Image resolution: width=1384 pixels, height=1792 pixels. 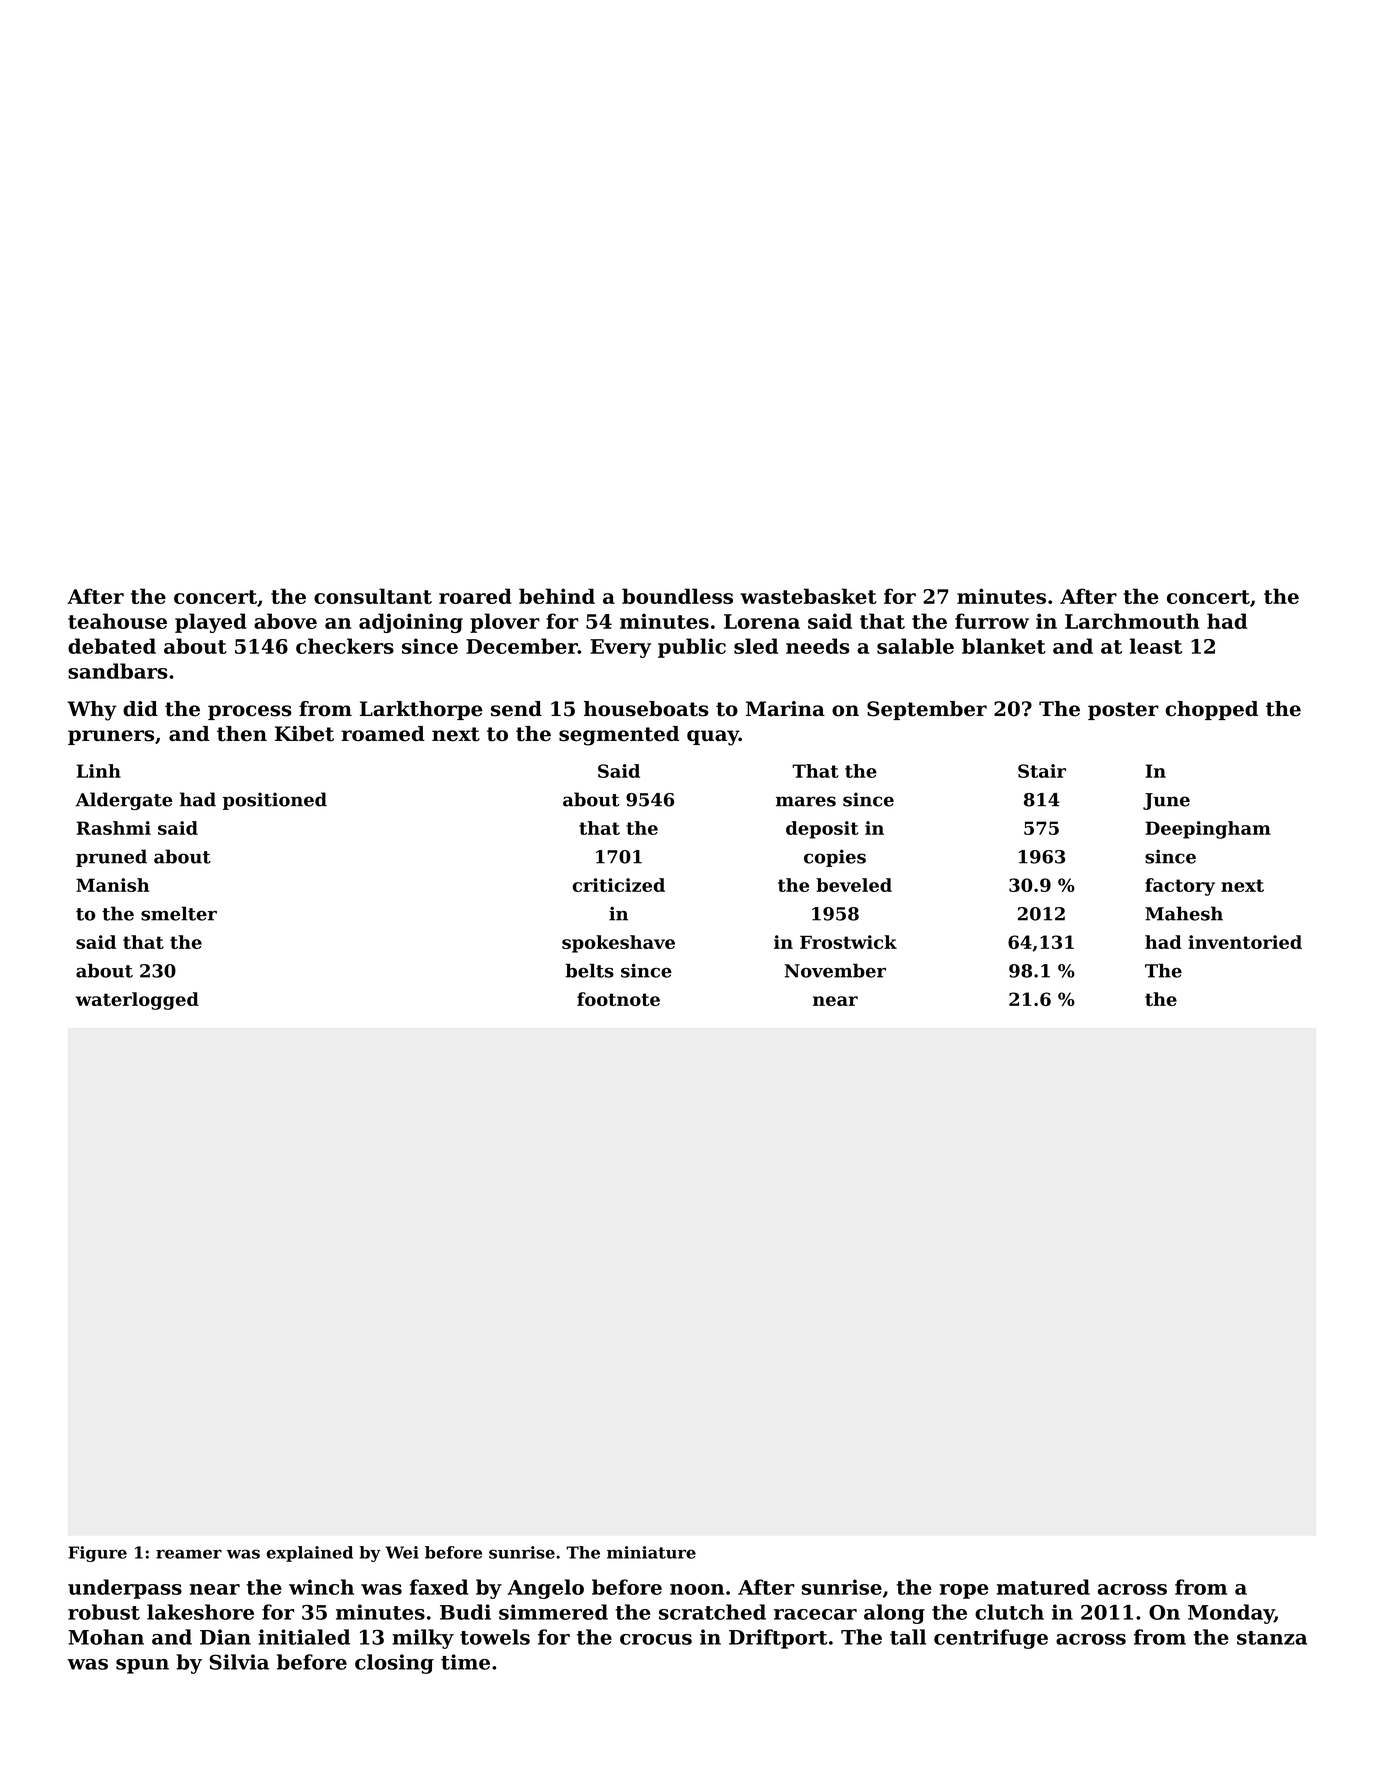 What do you see at coordinates (97, 1554) in the screenshot?
I see `Figure` at bounding box center [97, 1554].
